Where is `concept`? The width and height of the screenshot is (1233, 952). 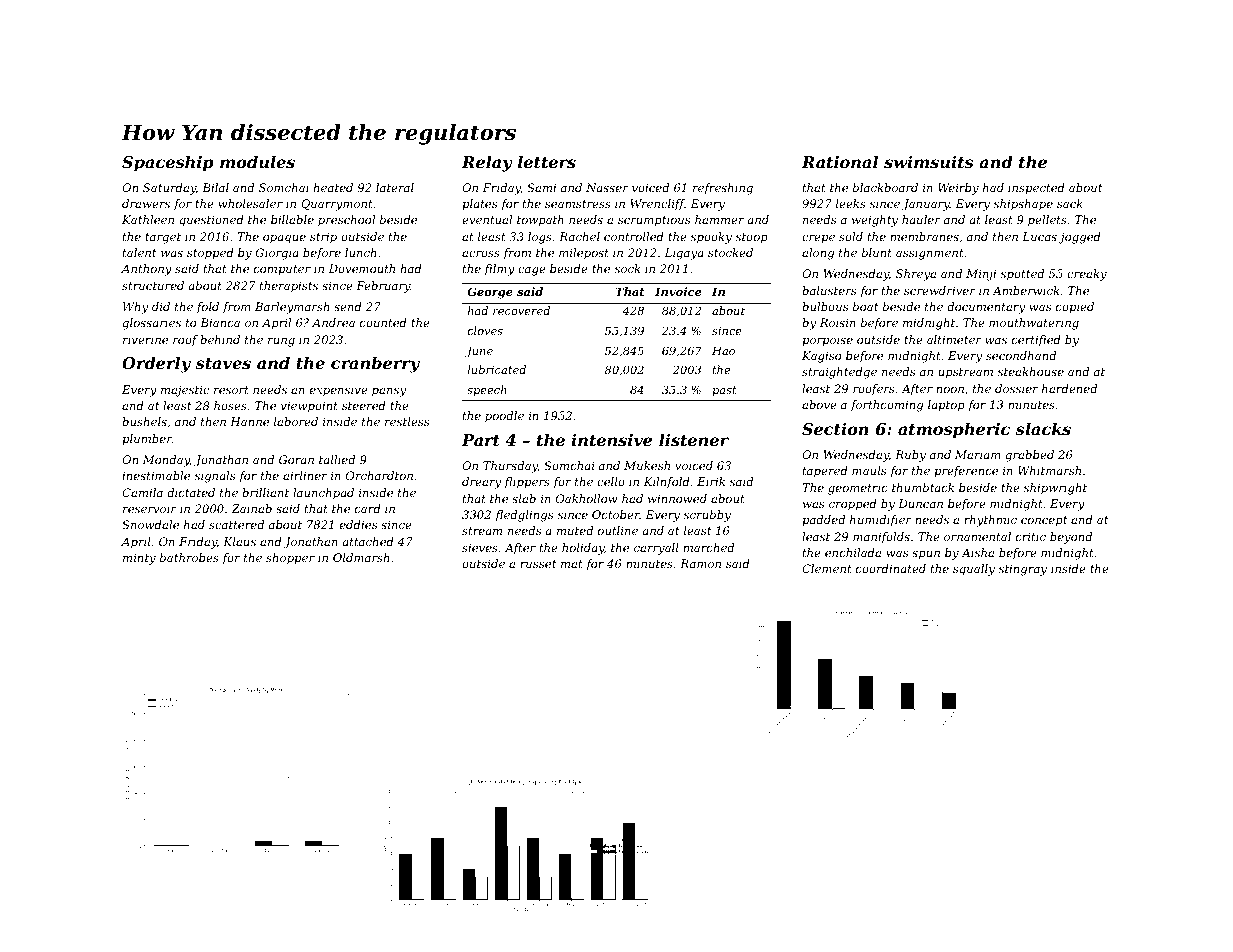
concept is located at coordinates (1044, 521).
